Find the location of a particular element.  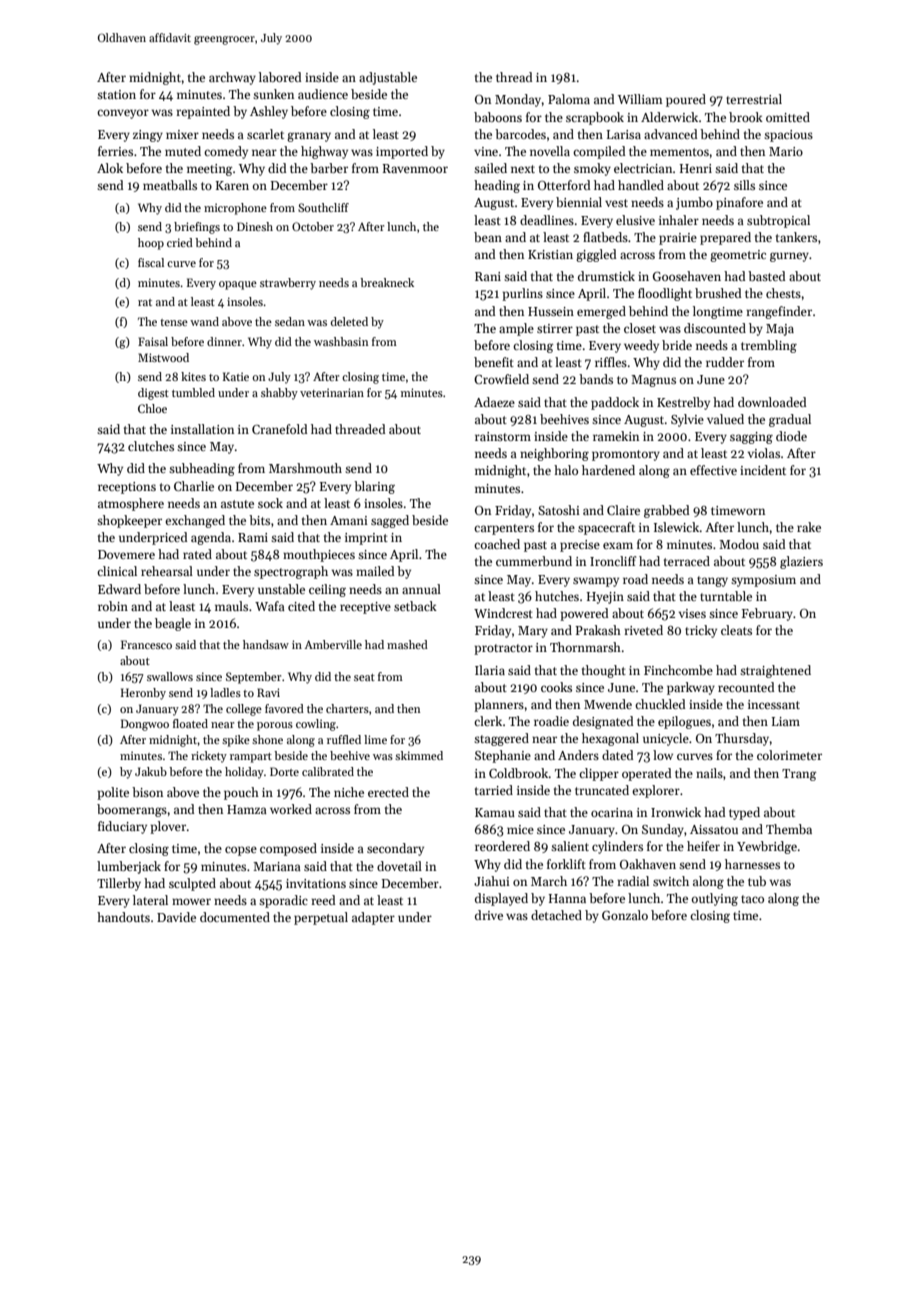

chests is located at coordinates (783, 293).
